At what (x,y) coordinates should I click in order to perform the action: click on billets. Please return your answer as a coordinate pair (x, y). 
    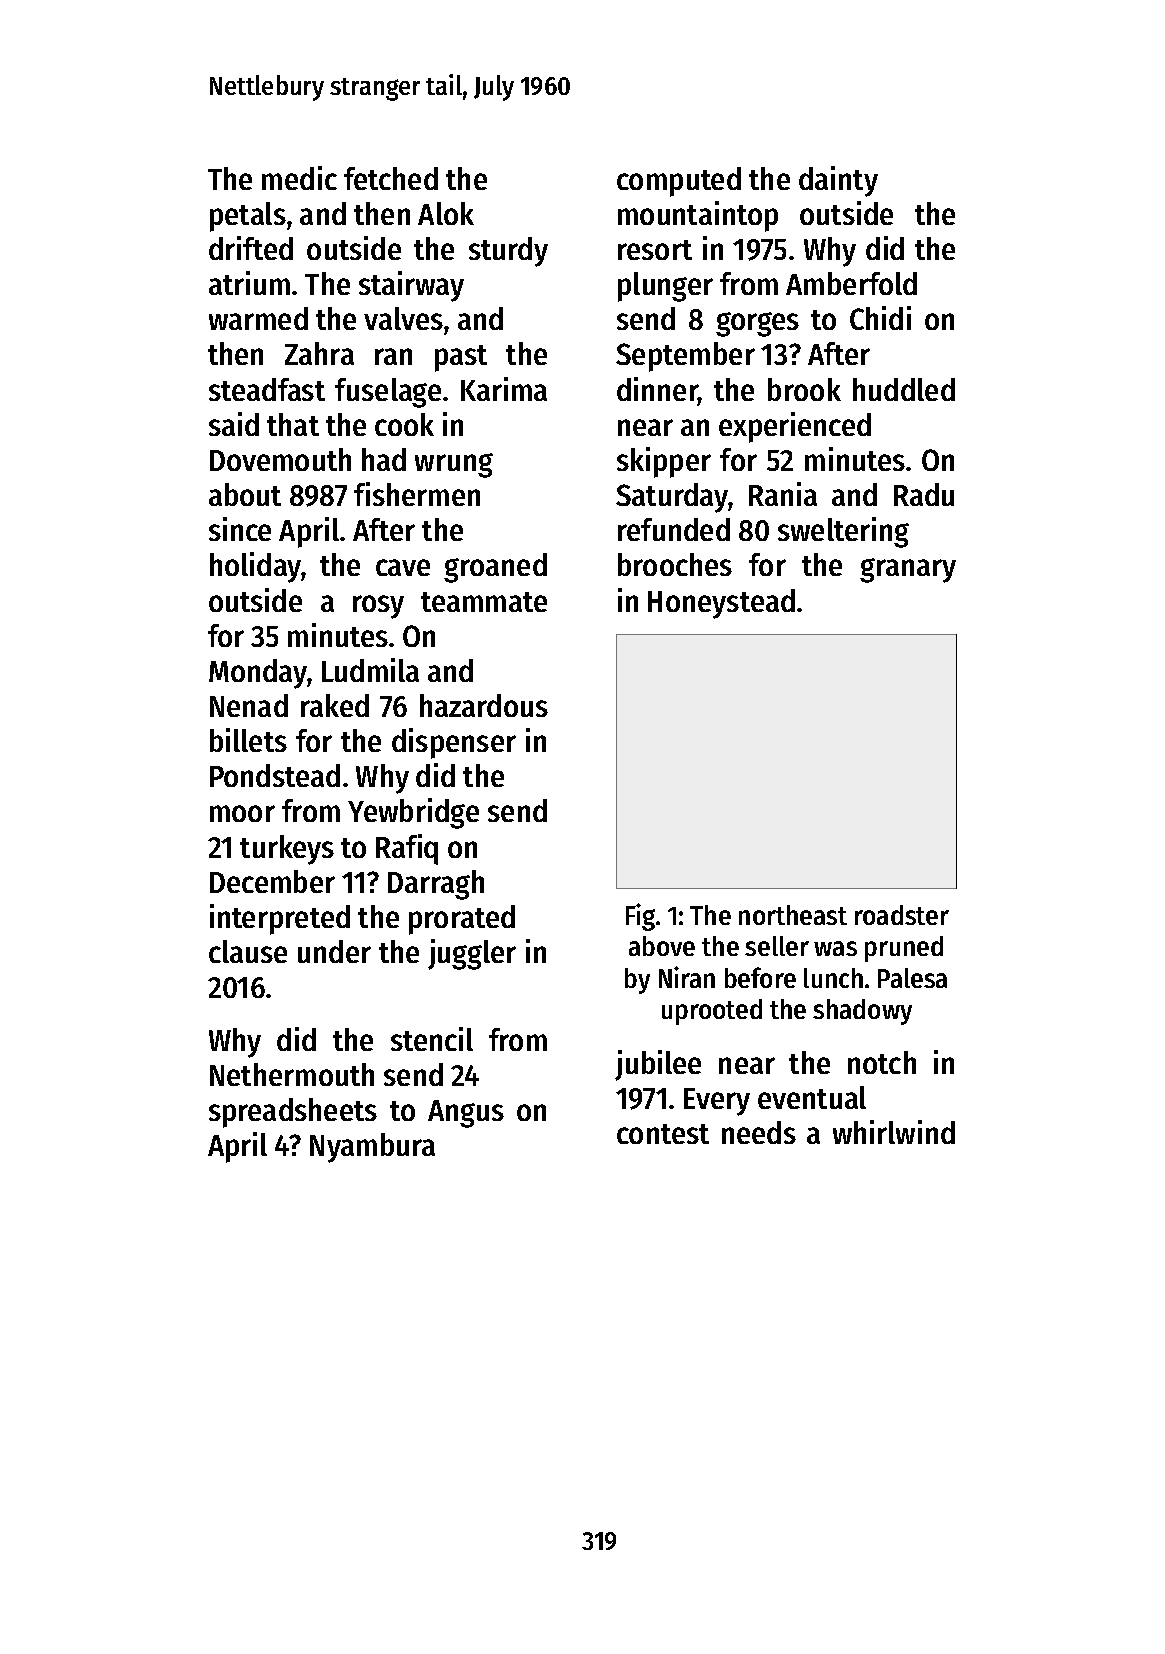
    Looking at the image, I should click on (248, 740).
